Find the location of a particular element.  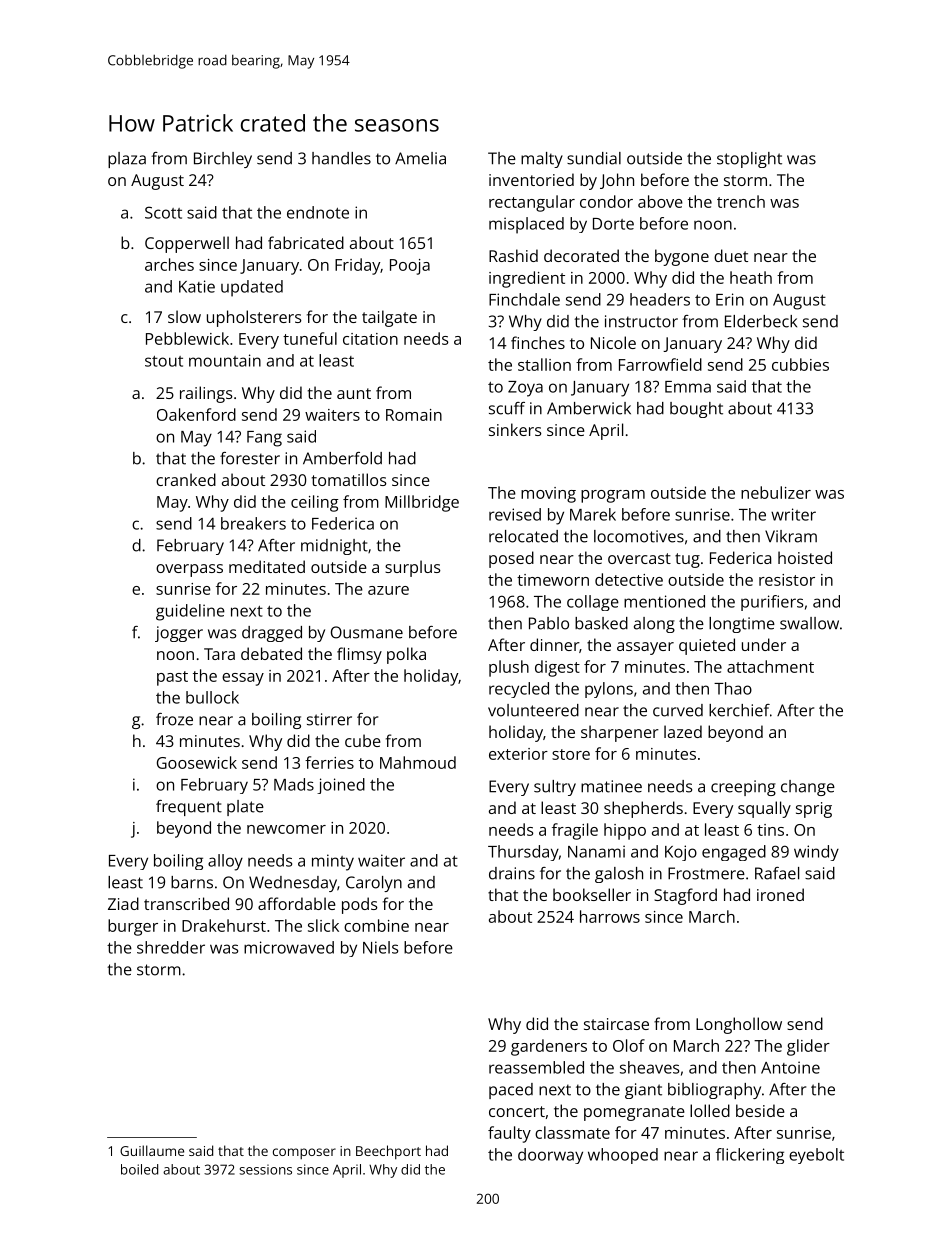

reassembled is located at coordinates (536, 1067).
